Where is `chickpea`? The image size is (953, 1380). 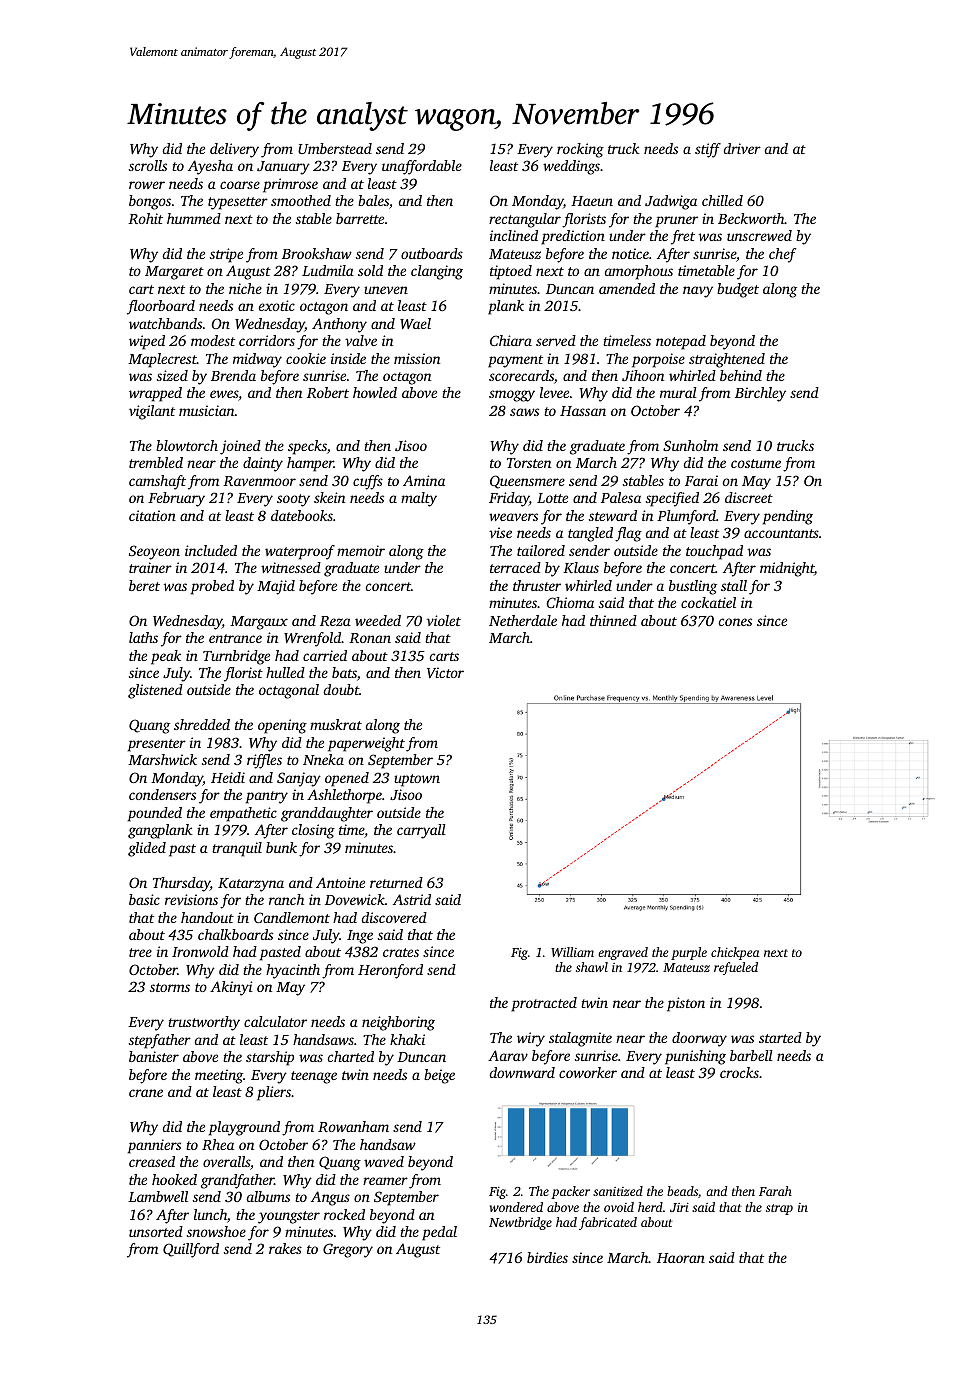 chickpea is located at coordinates (735, 953).
